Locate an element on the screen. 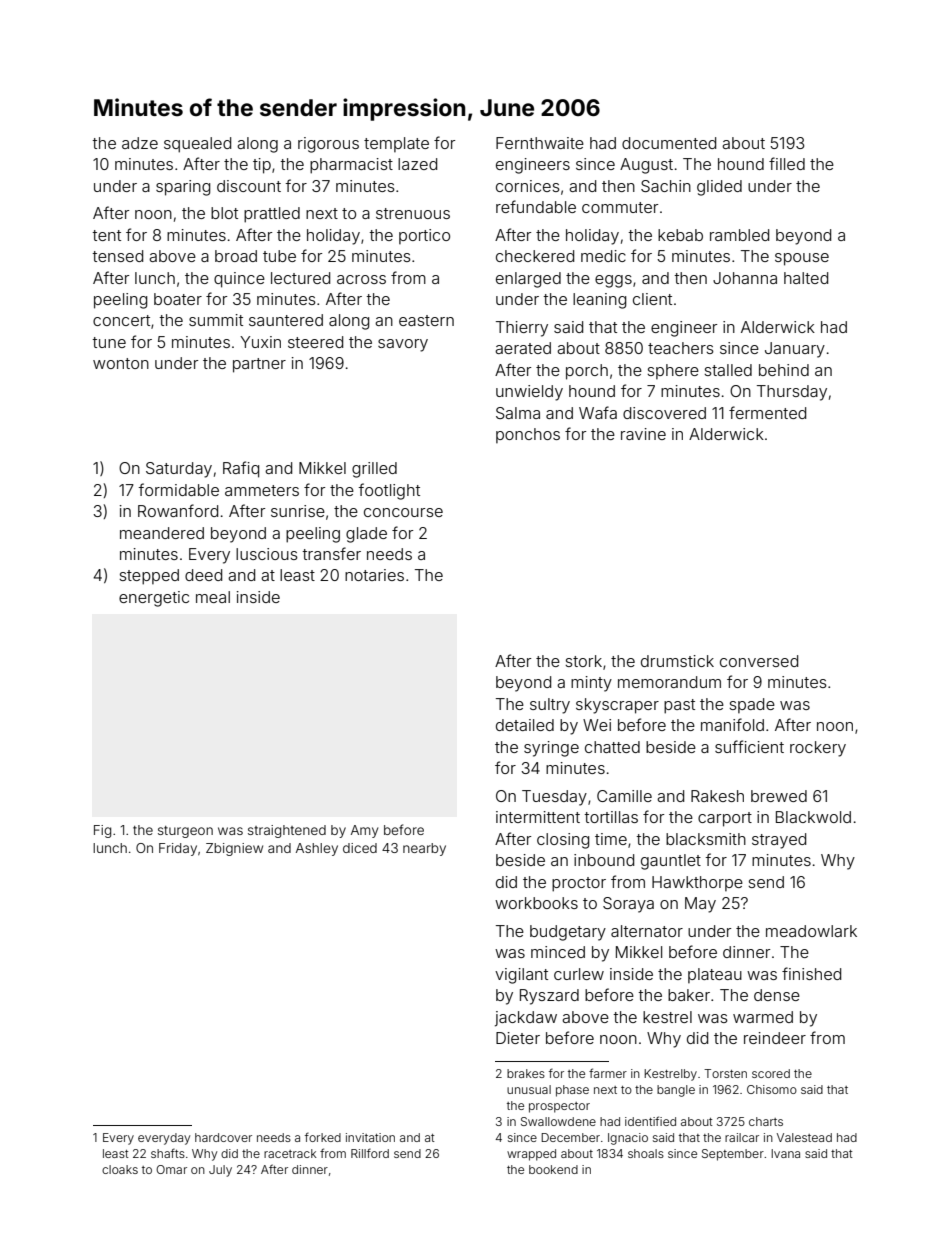  meandered is located at coordinates (162, 533).
